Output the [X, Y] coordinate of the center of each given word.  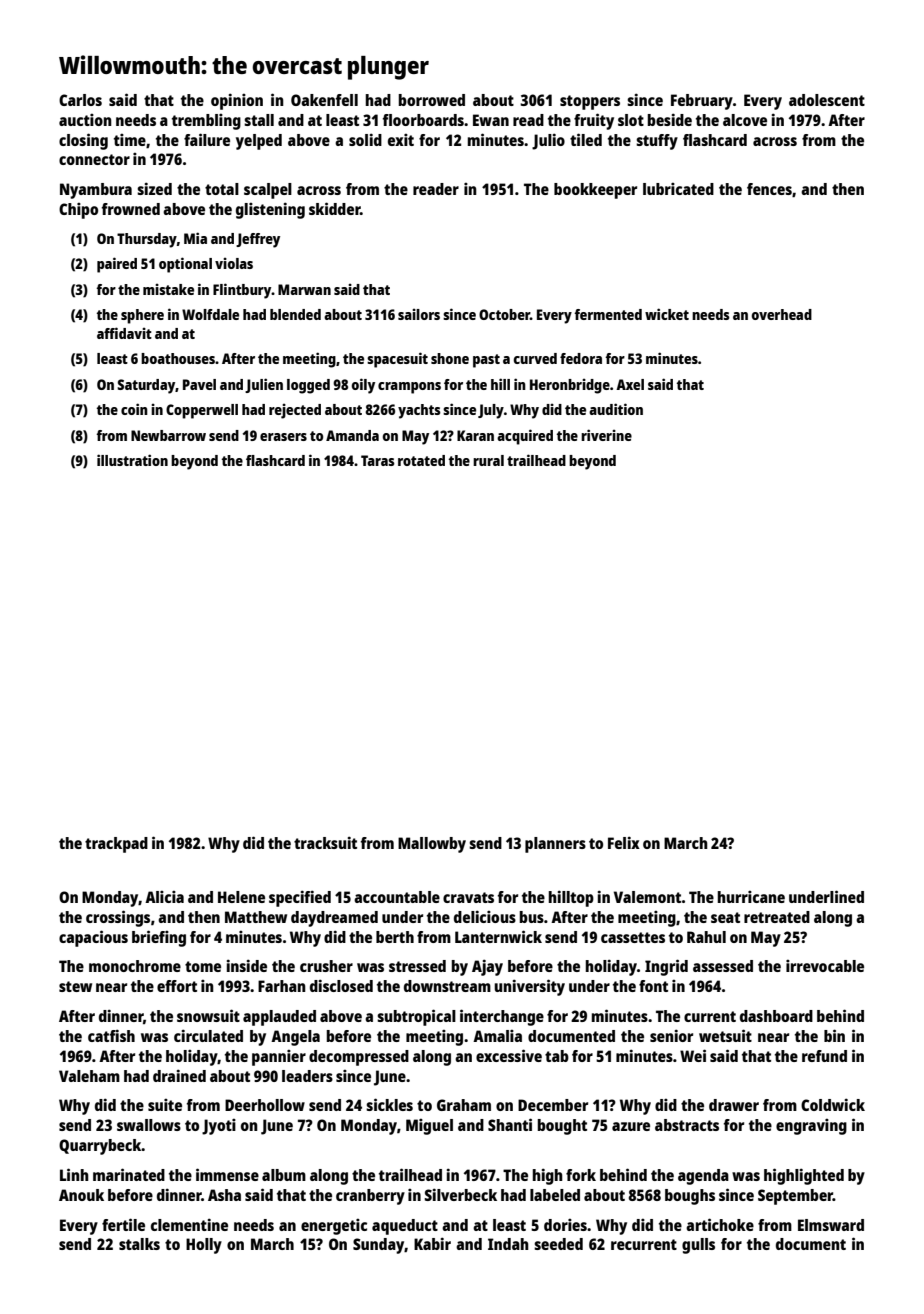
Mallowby [432, 845]
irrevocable [825, 966]
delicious [485, 916]
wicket [667, 314]
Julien [264, 385]
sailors [419, 314]
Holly [204, 1246]
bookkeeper [595, 191]
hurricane [751, 897]
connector [94, 159]
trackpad [116, 845]
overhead [782, 314]
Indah [508, 1244]
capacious [93, 938]
